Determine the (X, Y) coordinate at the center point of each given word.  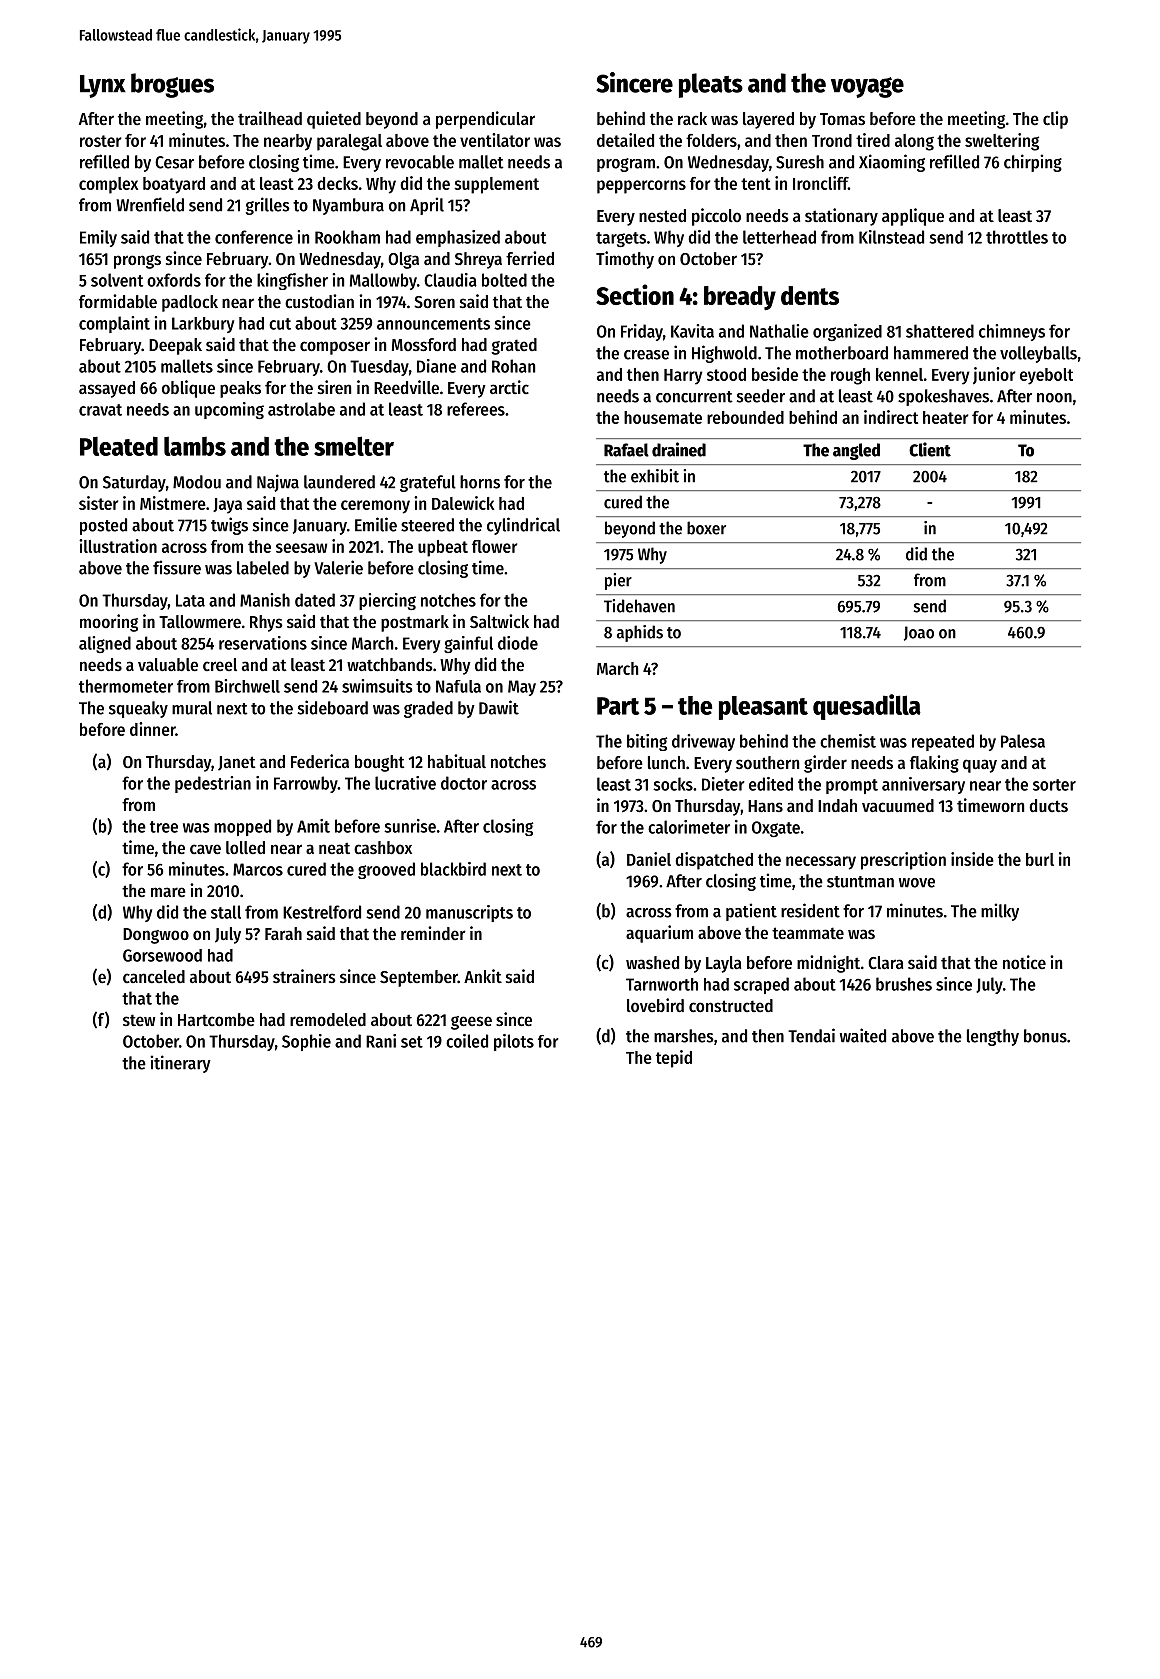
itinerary (180, 1064)
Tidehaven (639, 606)
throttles (1017, 237)
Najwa (278, 483)
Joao (919, 633)
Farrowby (306, 784)
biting (647, 742)
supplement (496, 185)
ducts (1048, 805)
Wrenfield (150, 204)
